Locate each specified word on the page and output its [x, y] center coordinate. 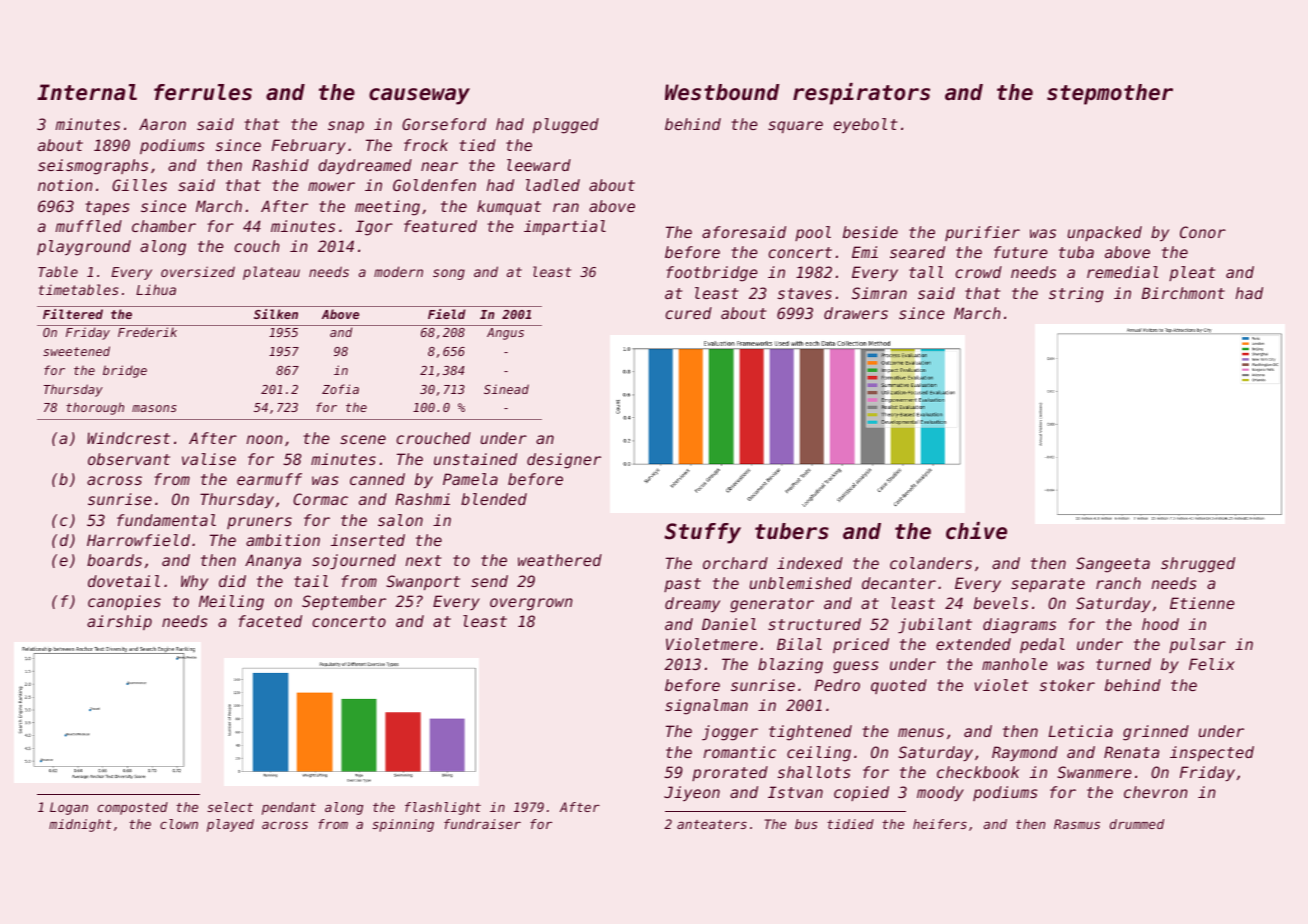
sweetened [76, 351]
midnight [80, 825]
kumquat [509, 207]
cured [688, 313]
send [489, 581]
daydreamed [365, 166]
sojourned [354, 561]
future [1021, 252]
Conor [1203, 232]
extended [973, 644]
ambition [283, 540]
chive [976, 531]
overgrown [531, 604]
